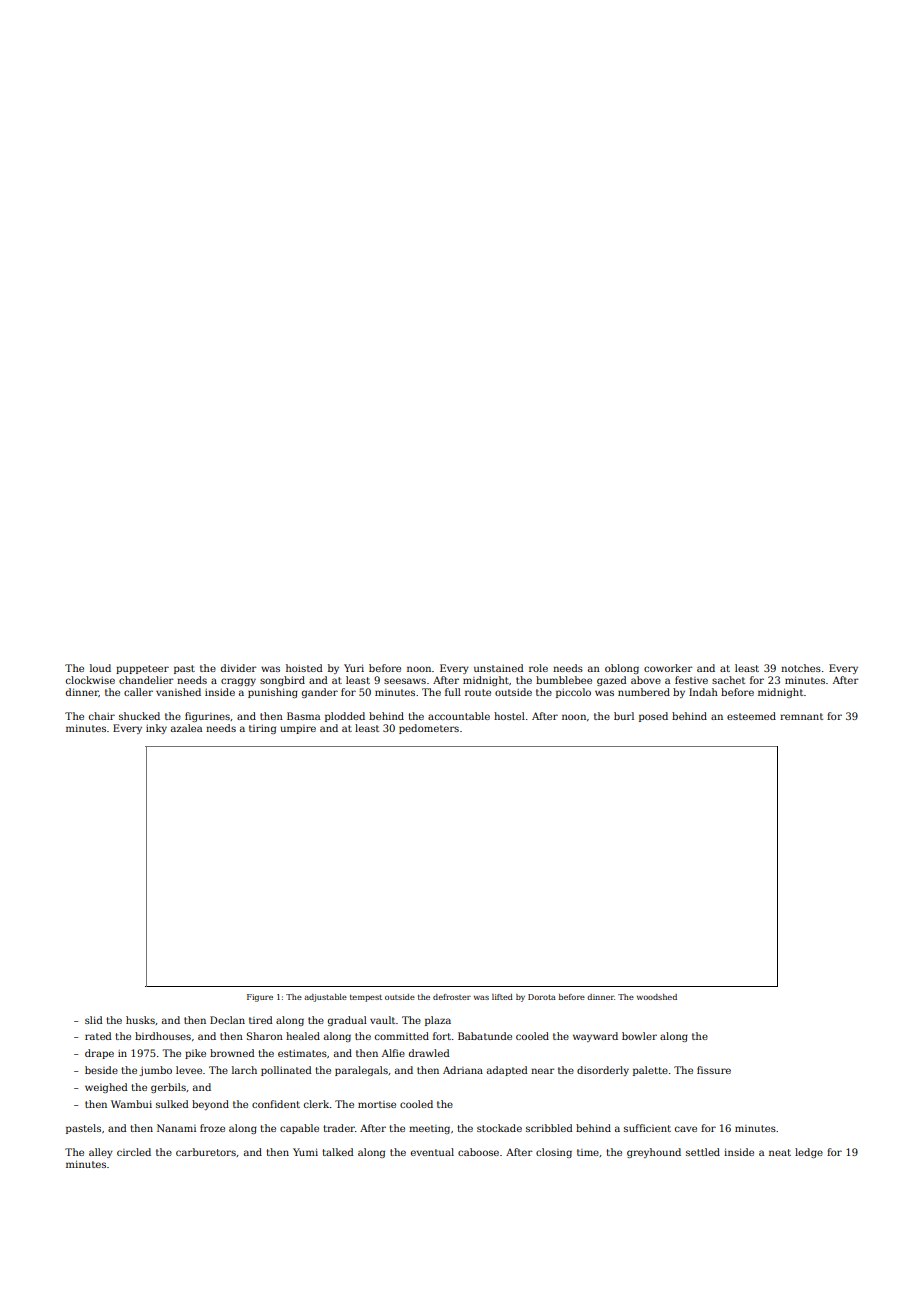 The width and height of the screenshot is (924, 1308). Describe the element at coordinates (801, 668) in the screenshot. I see `notches` at that location.
